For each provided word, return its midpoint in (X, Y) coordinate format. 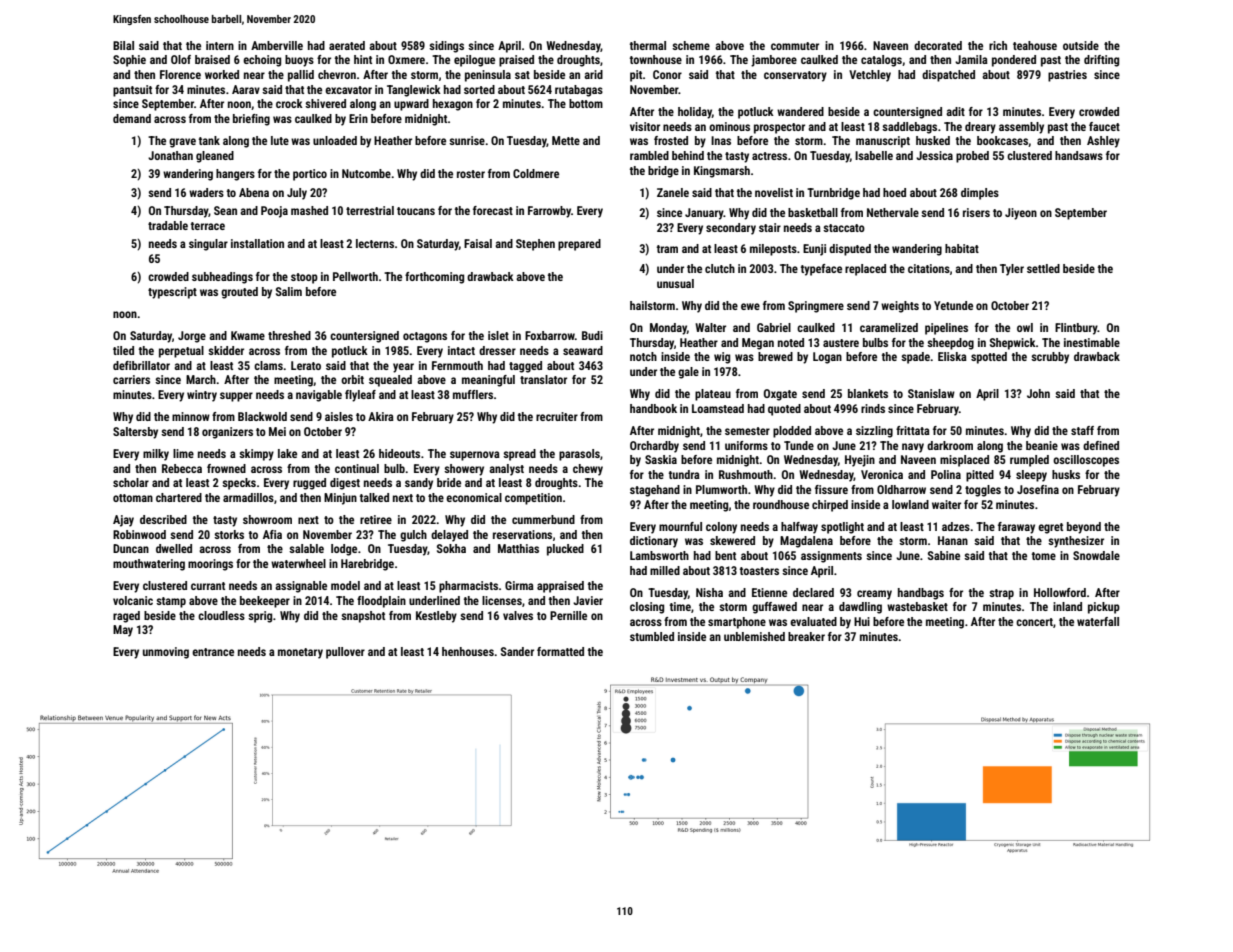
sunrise (467, 140)
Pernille (568, 615)
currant (208, 586)
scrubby (1050, 358)
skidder (226, 350)
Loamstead (718, 408)
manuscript (883, 142)
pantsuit (132, 91)
